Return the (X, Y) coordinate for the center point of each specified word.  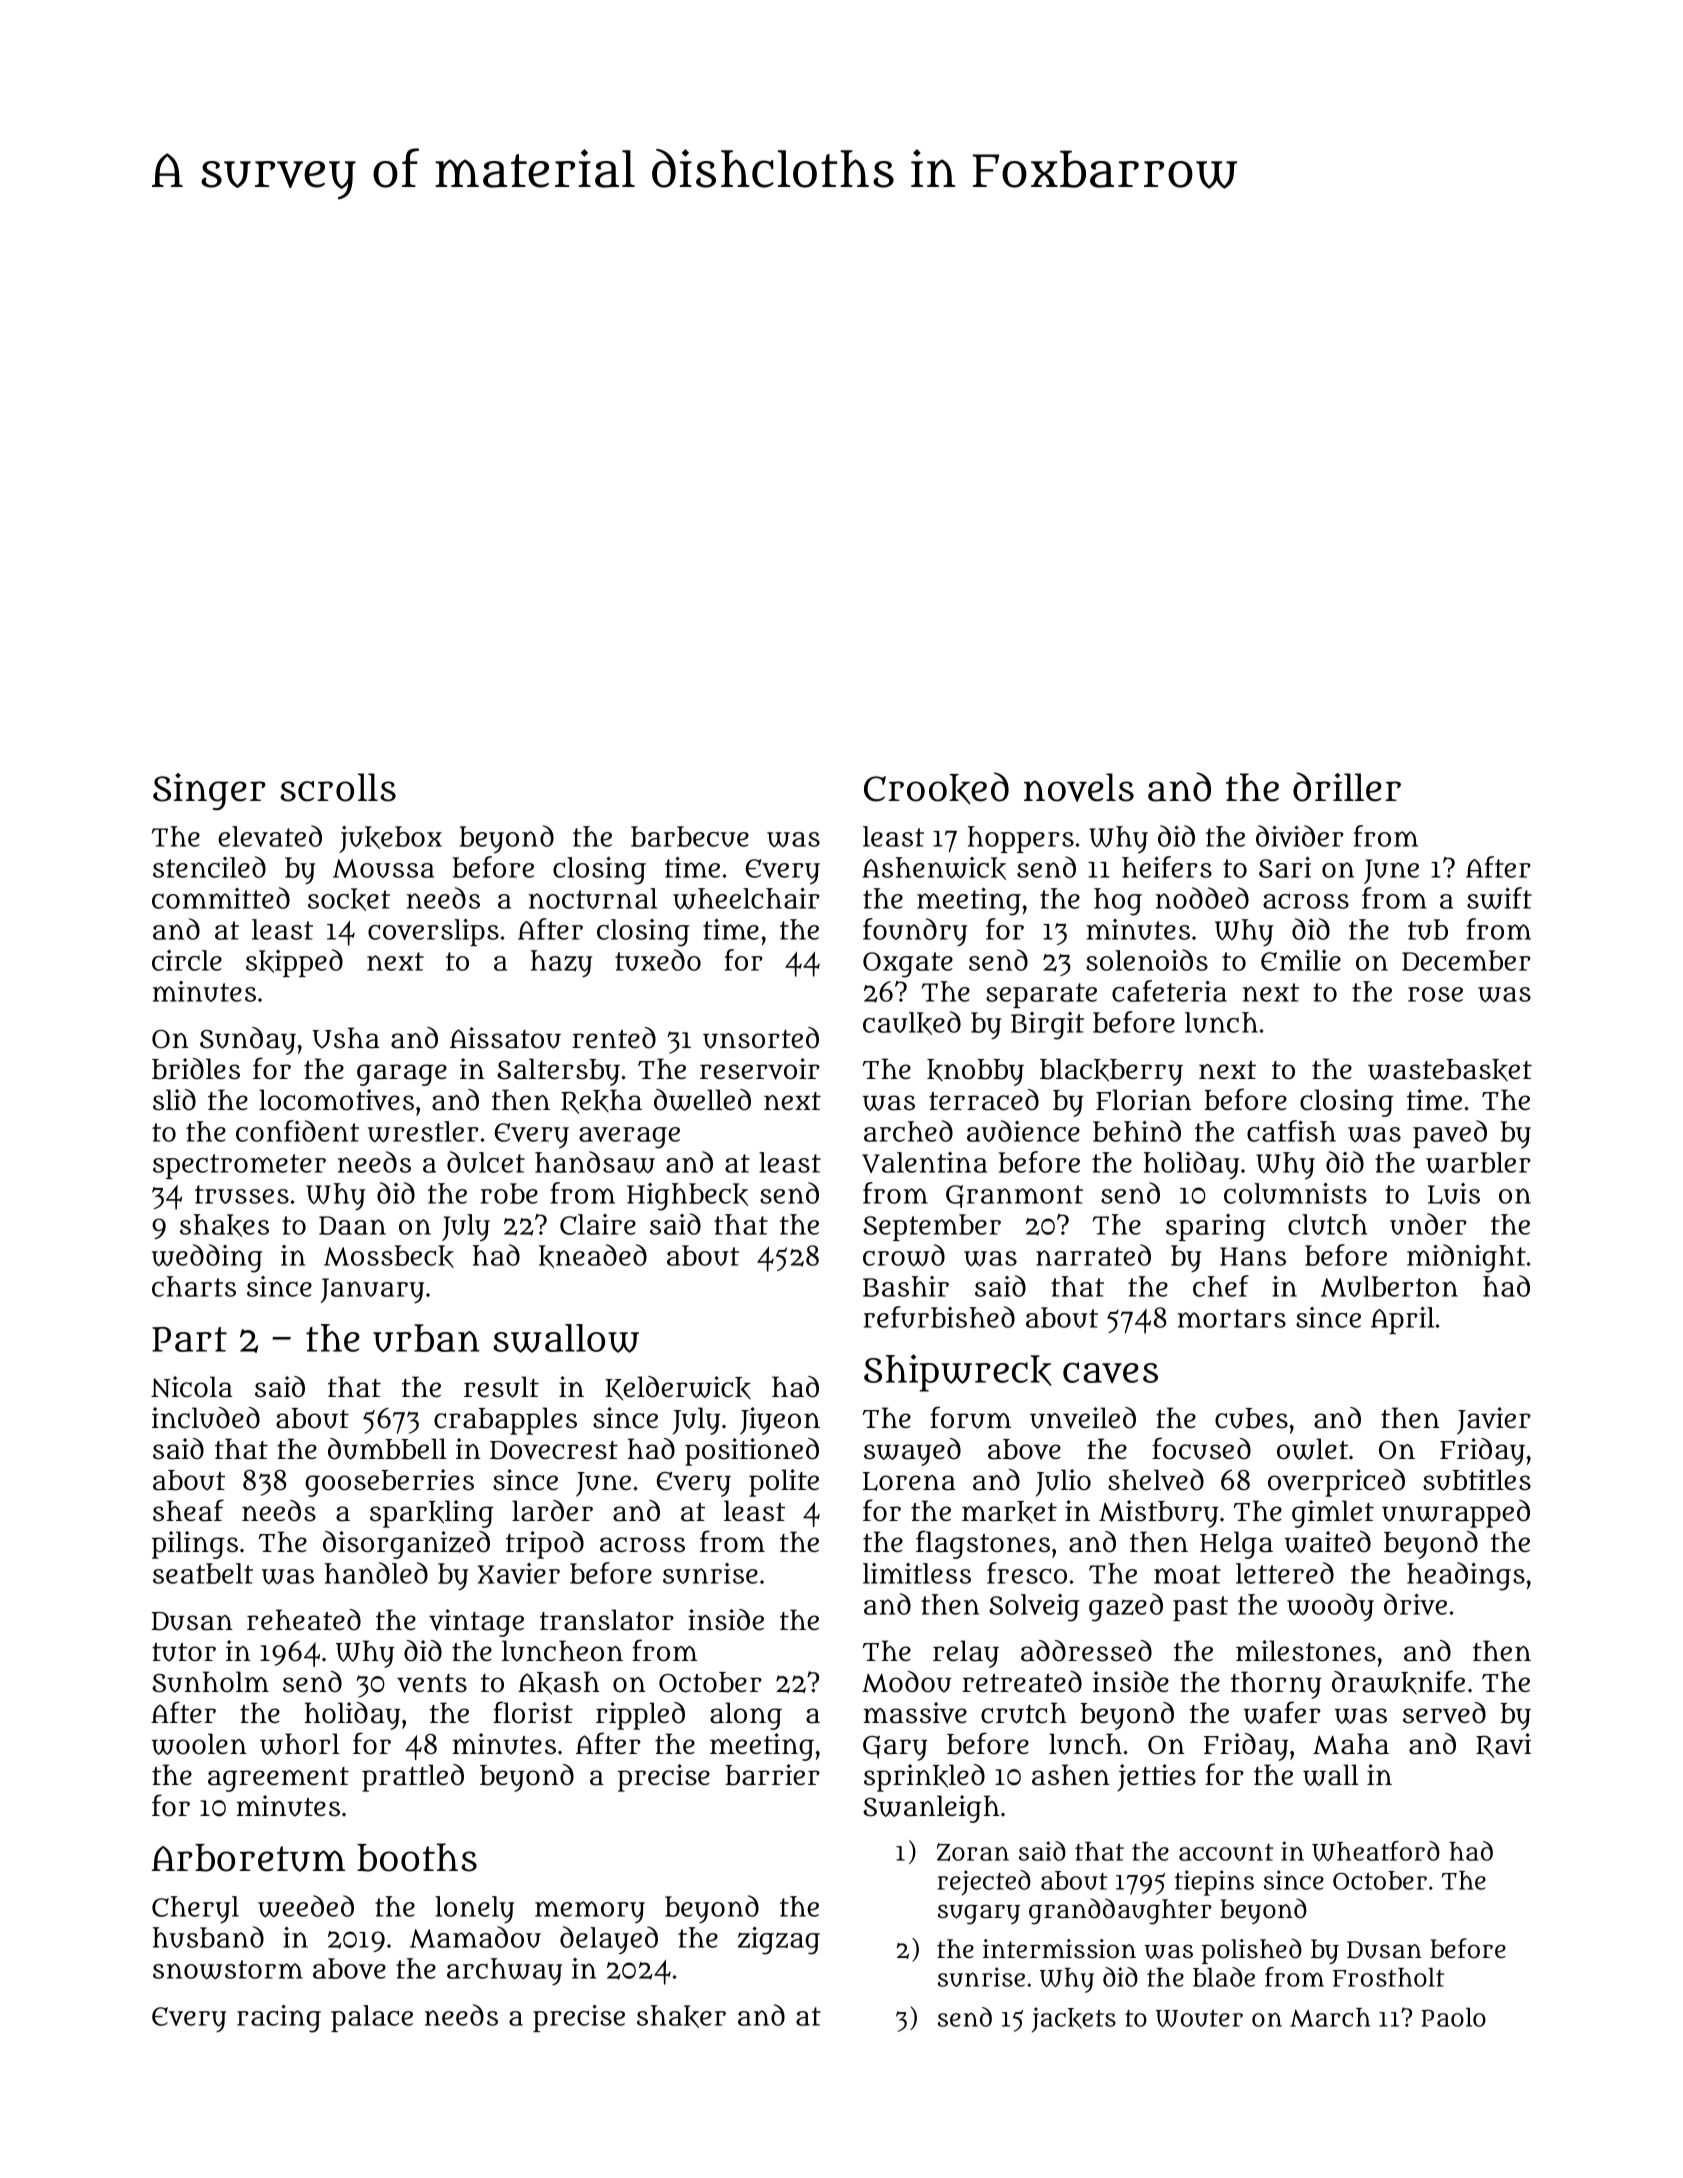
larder (552, 1511)
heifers (1167, 867)
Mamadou (475, 1937)
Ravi (1503, 1745)
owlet (1312, 1449)
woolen (199, 1744)
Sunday (248, 1041)
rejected (984, 1883)
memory (590, 1912)
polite (784, 1483)
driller (1347, 787)
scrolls (338, 787)
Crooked (936, 788)
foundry (915, 932)
